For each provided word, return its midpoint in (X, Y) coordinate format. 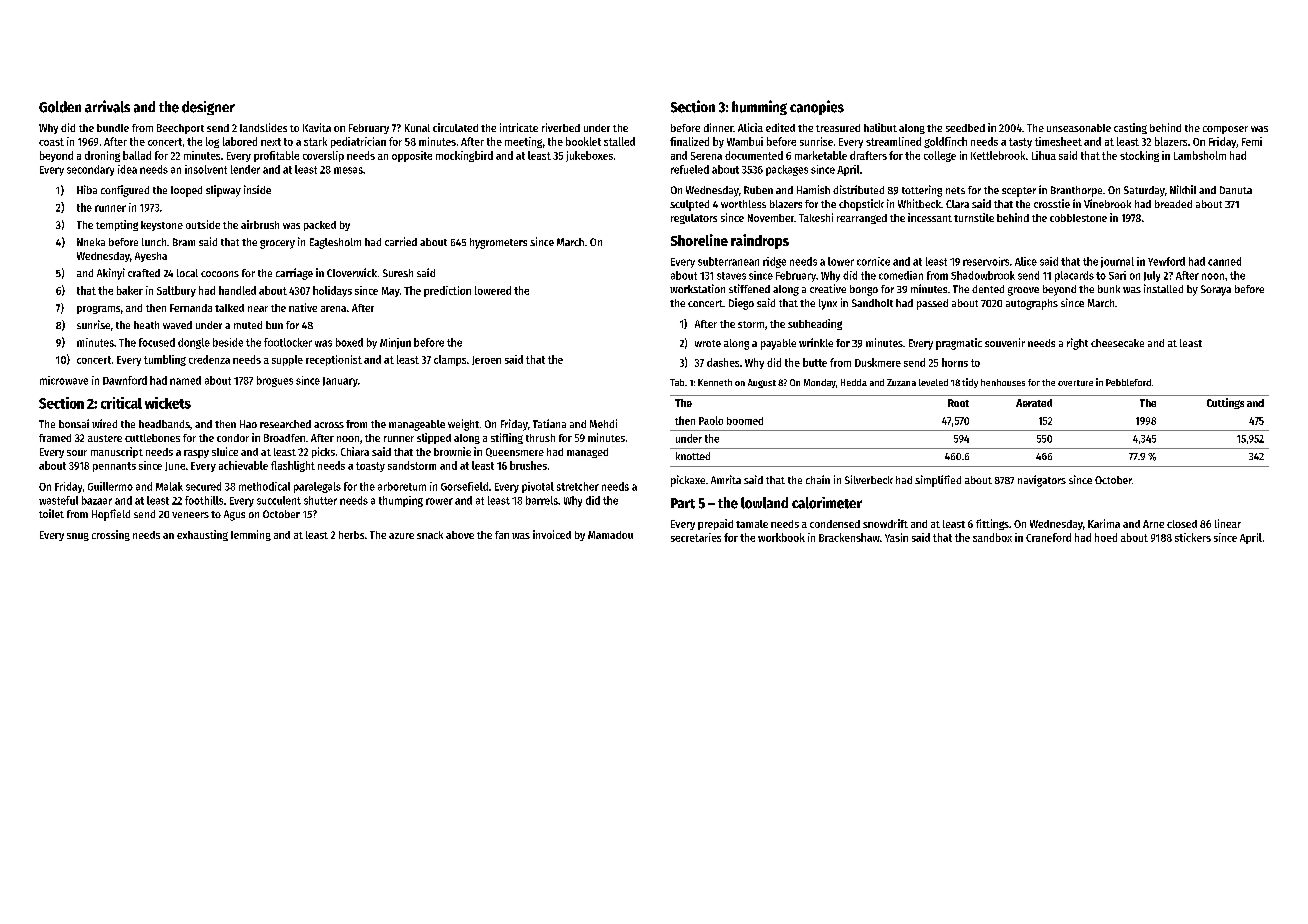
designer (208, 108)
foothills (204, 500)
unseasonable (1079, 128)
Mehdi (603, 423)
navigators (1042, 481)
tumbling (165, 360)
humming (759, 107)
